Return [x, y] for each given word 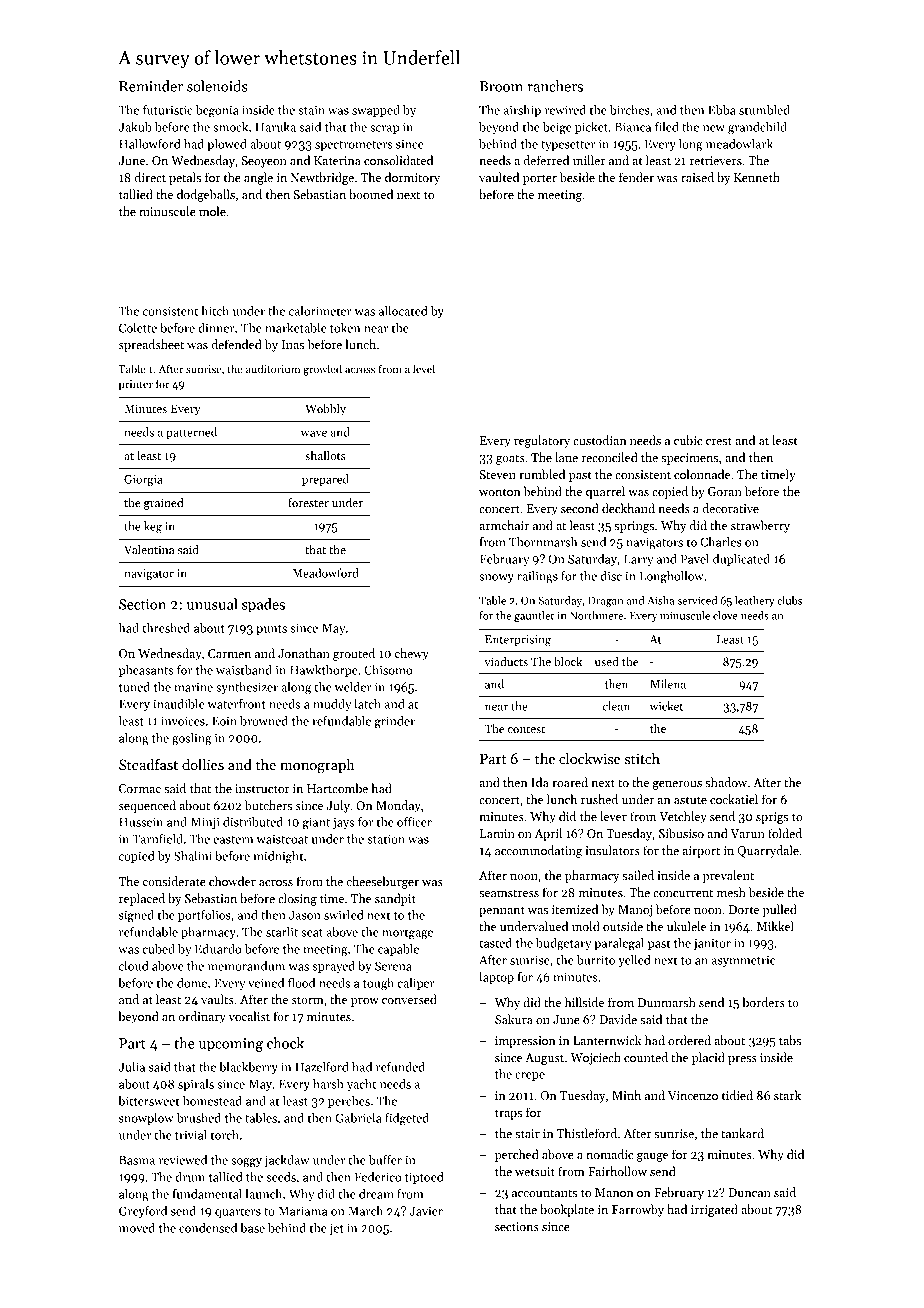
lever [613, 816]
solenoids [217, 86]
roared [570, 782]
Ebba [722, 110]
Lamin [497, 833]
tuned [134, 687]
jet [336, 1229]
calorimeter [320, 311]
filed [667, 127]
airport [701, 852]
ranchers [555, 86]
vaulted [499, 177]
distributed [253, 822]
